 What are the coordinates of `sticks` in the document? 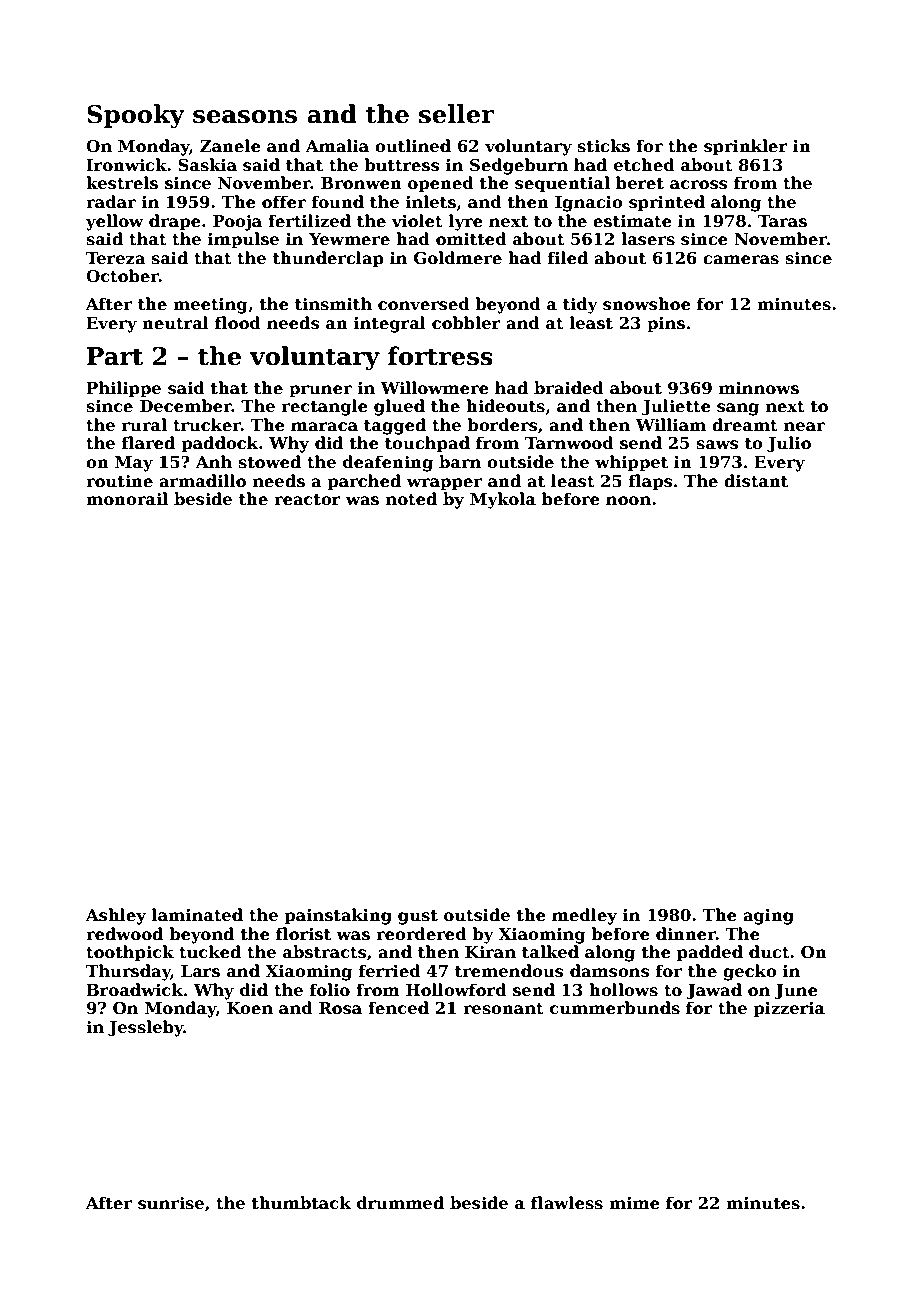 It's located at (603, 146).
